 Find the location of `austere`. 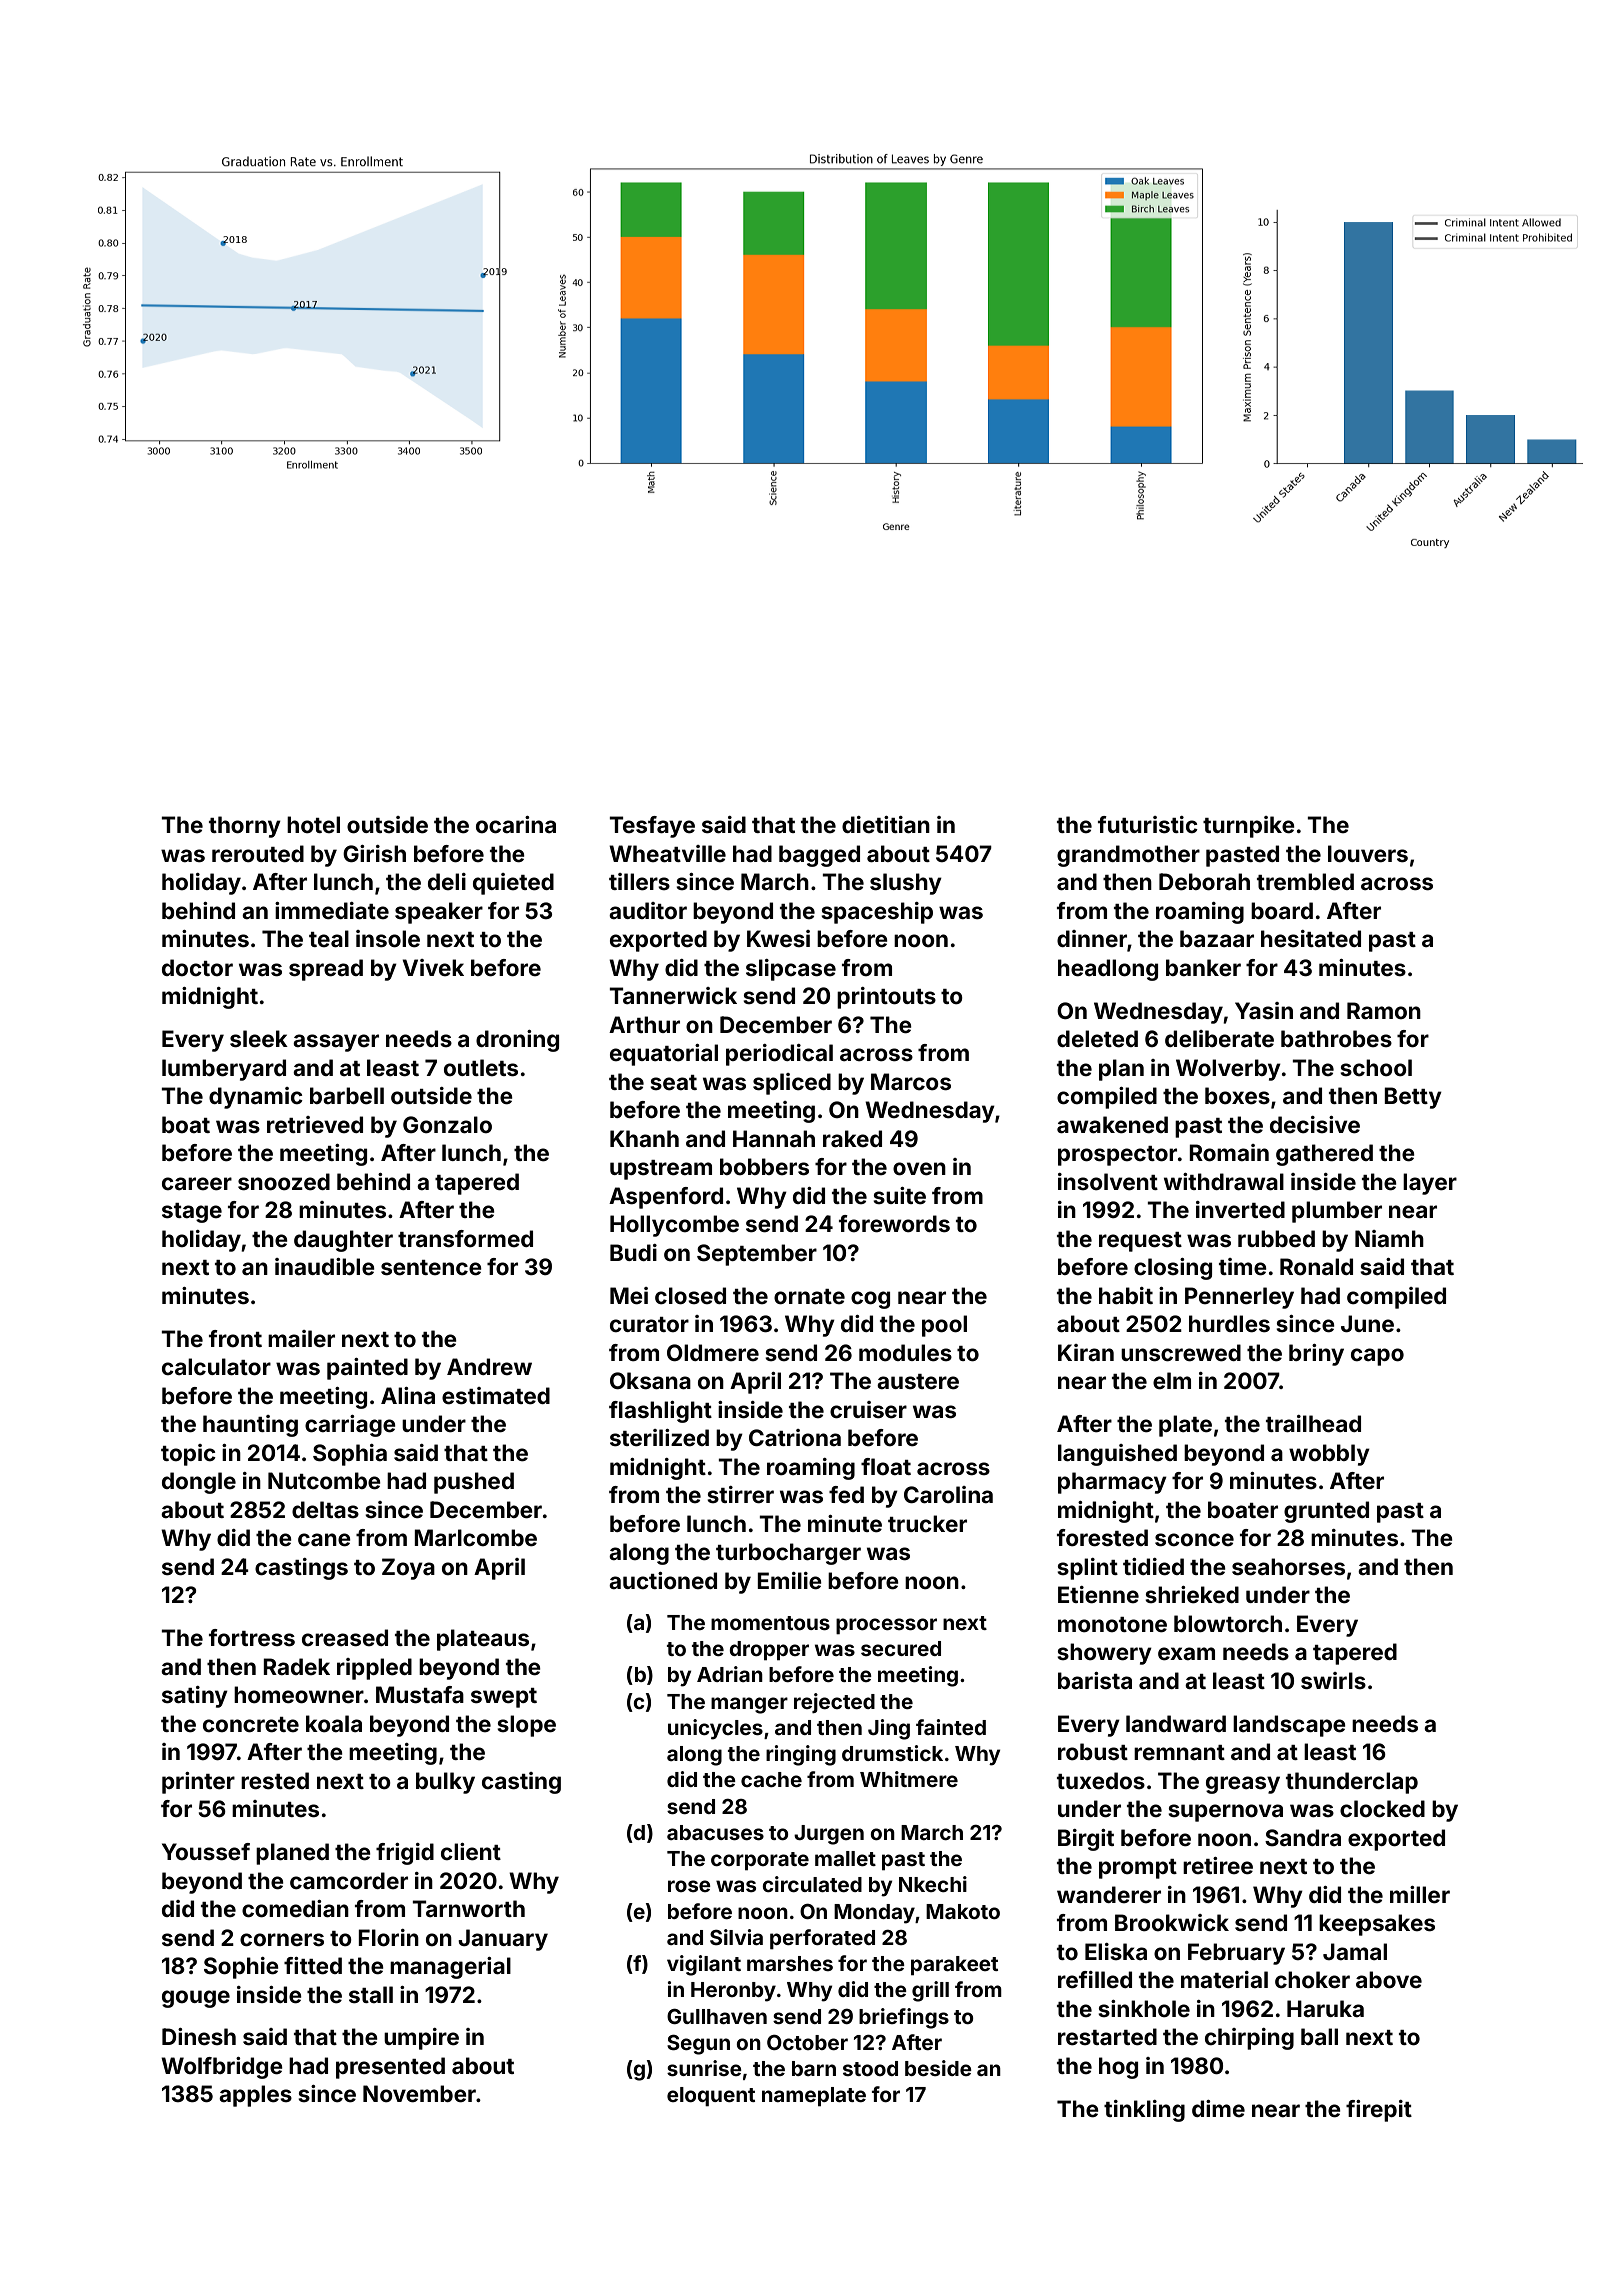

austere is located at coordinates (918, 1381).
